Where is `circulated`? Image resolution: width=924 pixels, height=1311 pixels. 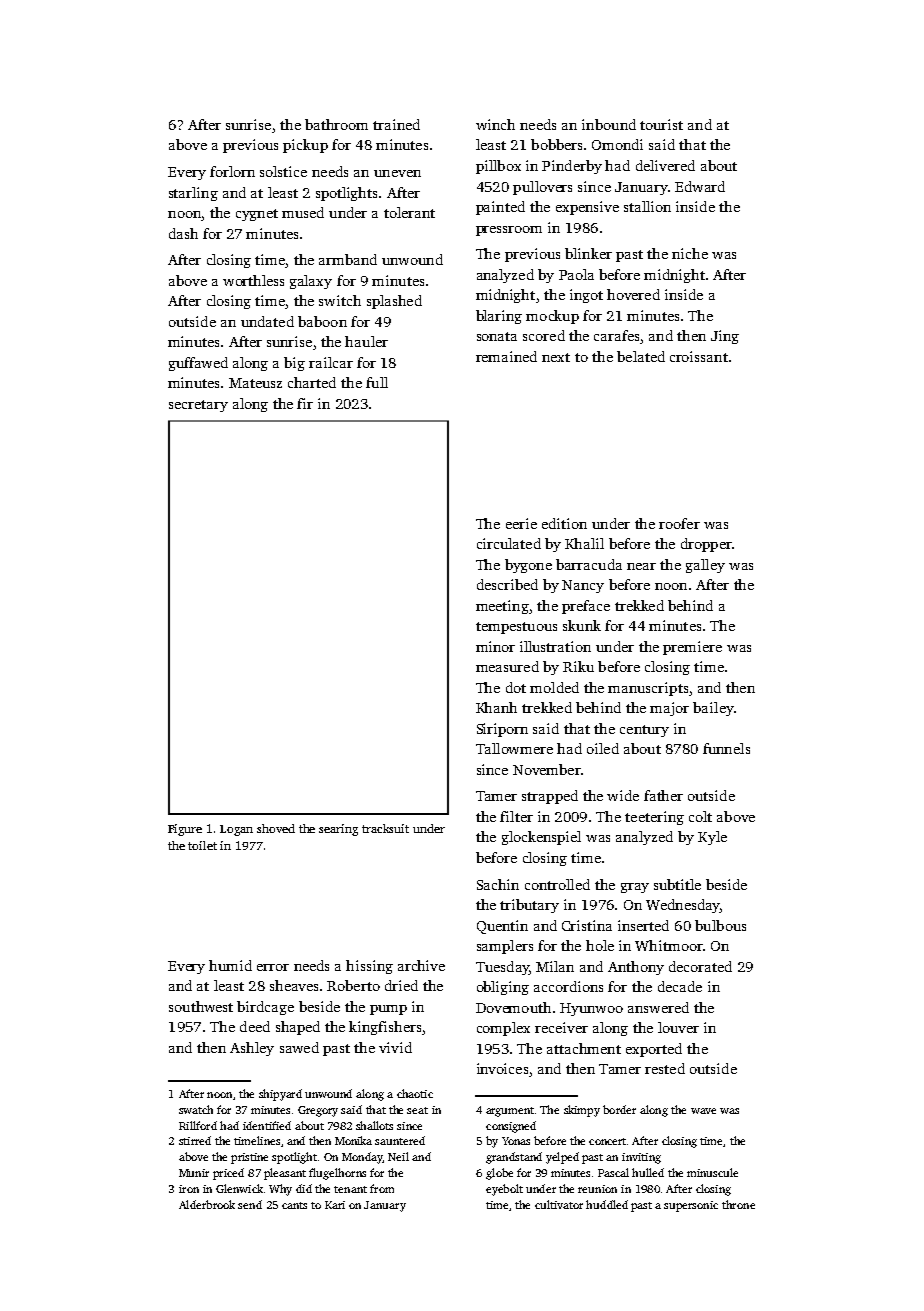 circulated is located at coordinates (509, 543).
